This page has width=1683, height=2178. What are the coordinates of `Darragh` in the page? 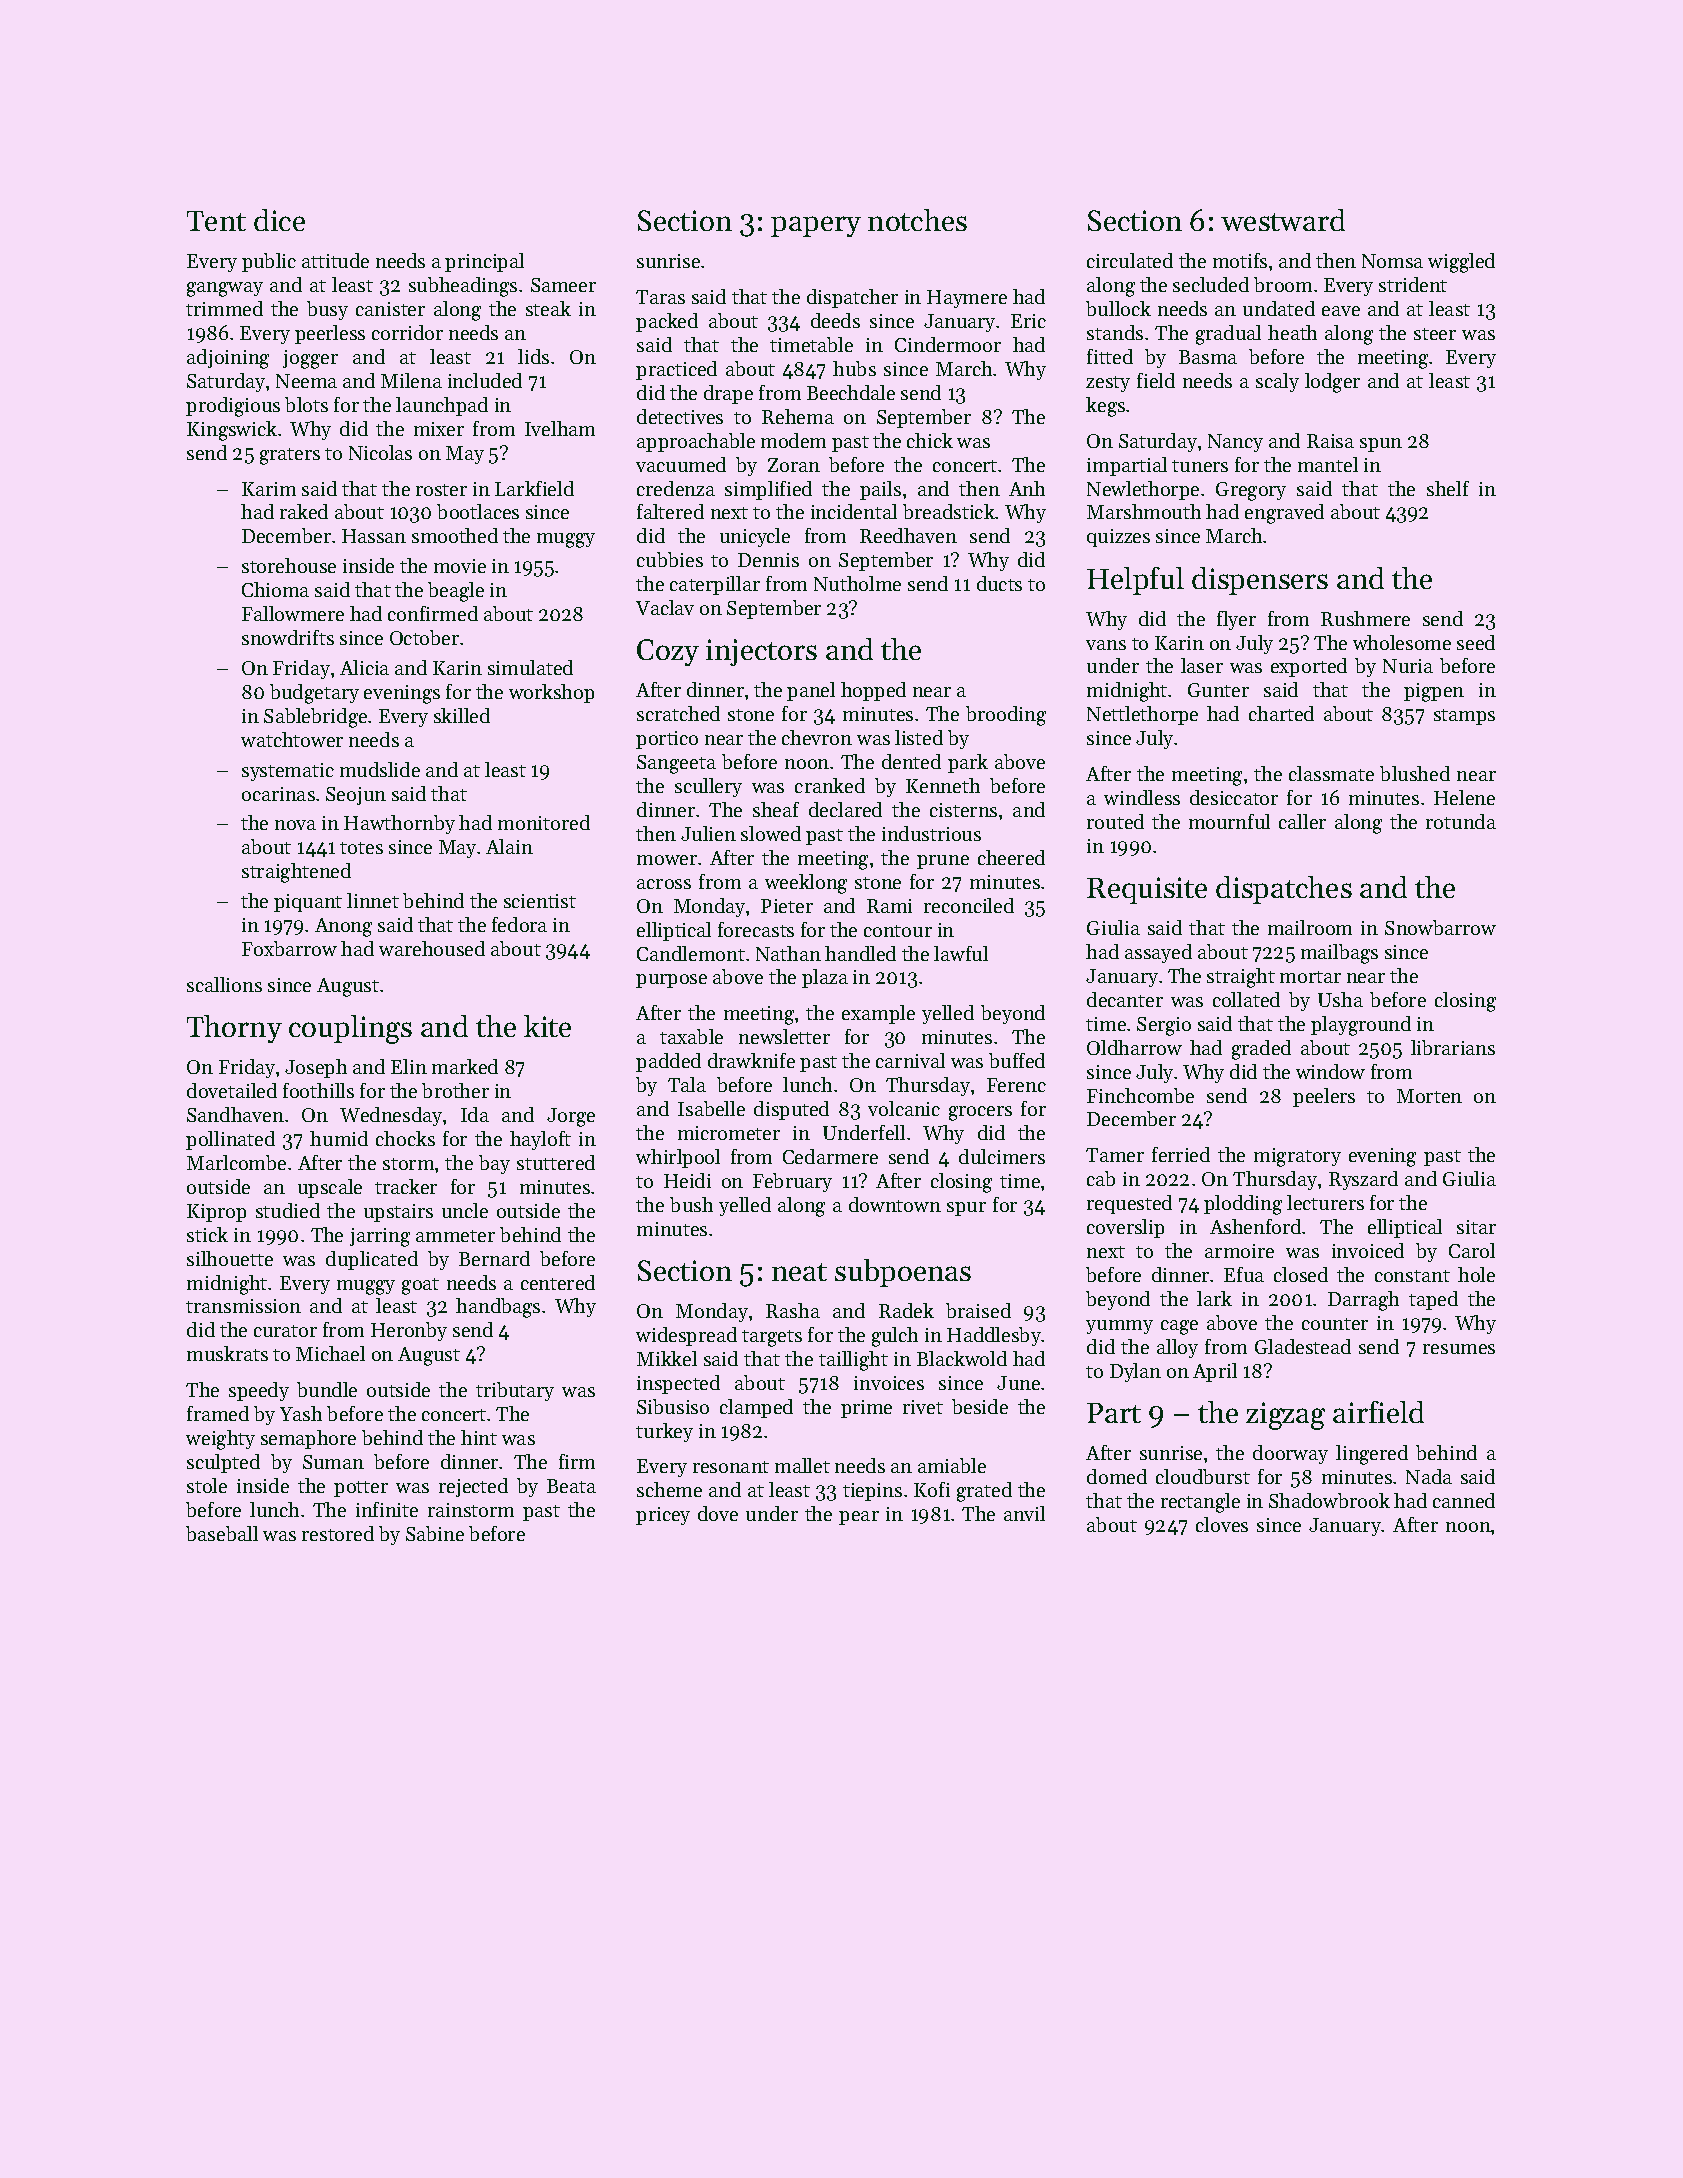 It's located at (1363, 1301).
